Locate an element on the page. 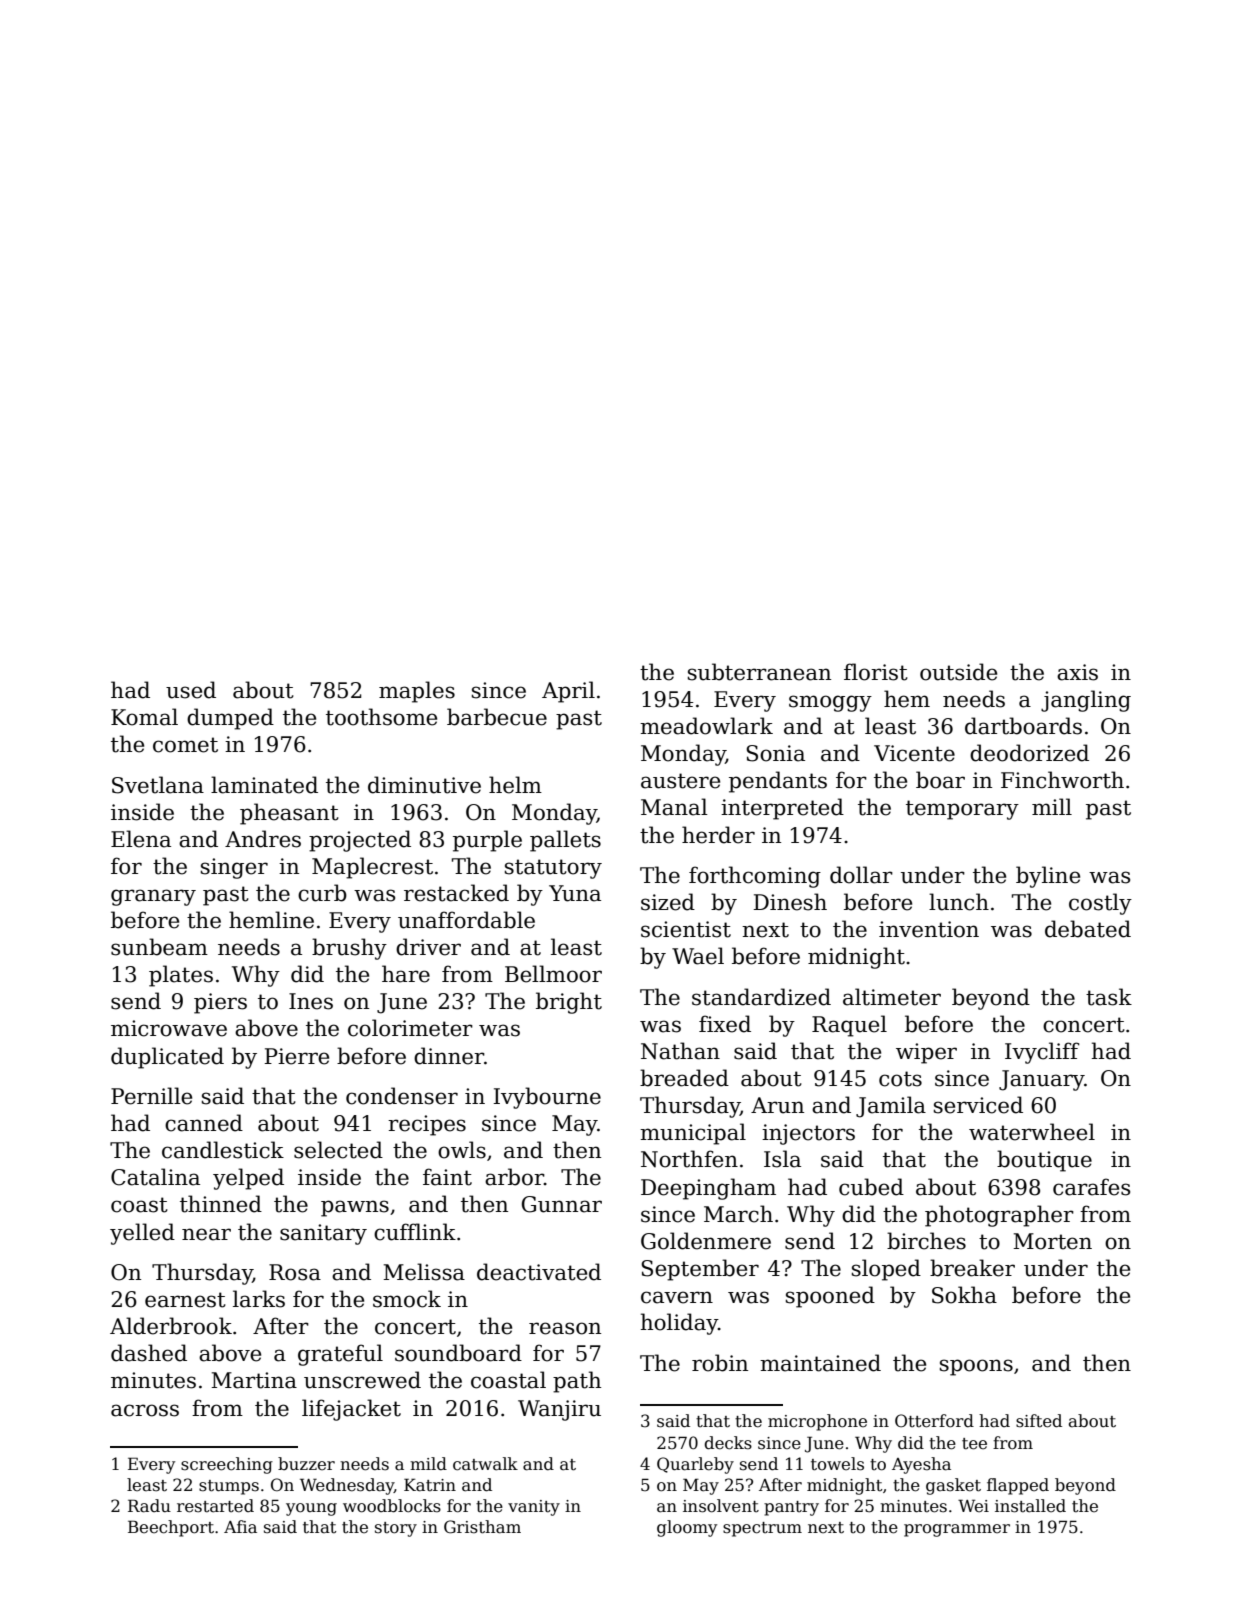 This page has height=1608, width=1242. used is located at coordinates (191, 690).
